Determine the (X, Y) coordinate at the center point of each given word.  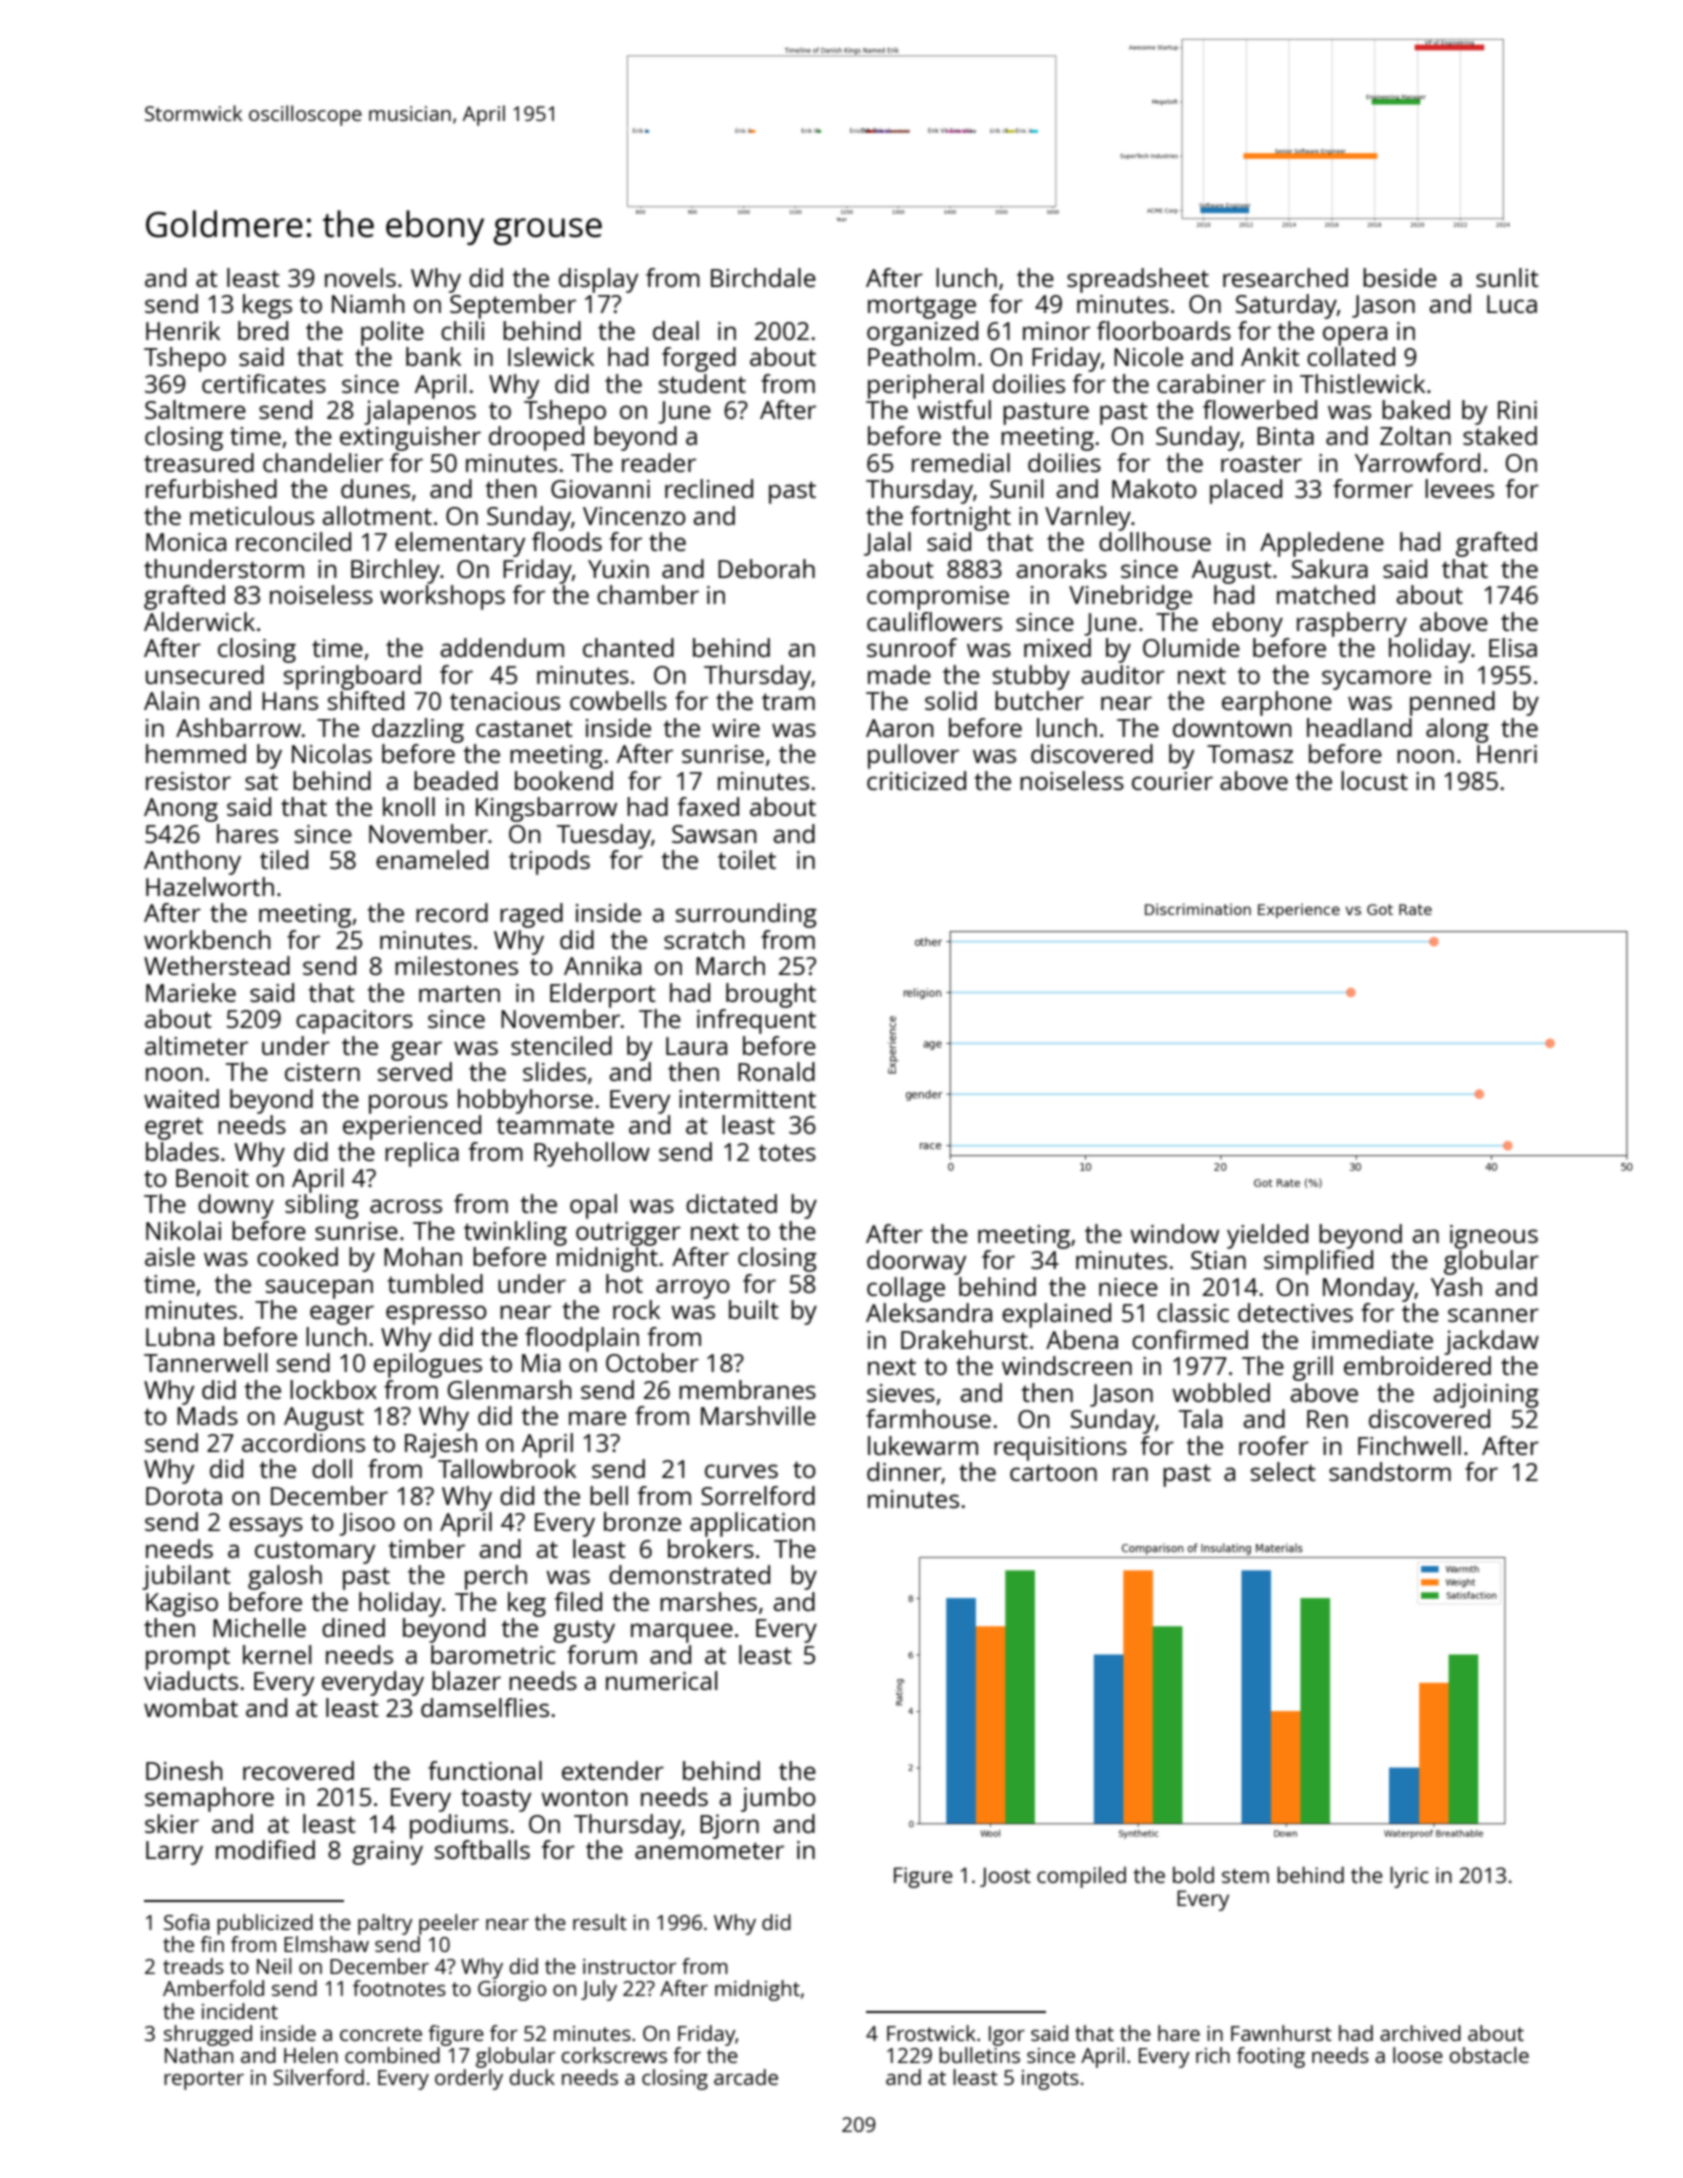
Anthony (192, 862)
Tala (1200, 1418)
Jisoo (367, 1524)
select (1283, 1471)
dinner (904, 1473)
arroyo (693, 1289)
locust (1374, 780)
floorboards (1164, 330)
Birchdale (763, 277)
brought (771, 995)
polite (392, 333)
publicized (265, 1924)
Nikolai (183, 1230)
